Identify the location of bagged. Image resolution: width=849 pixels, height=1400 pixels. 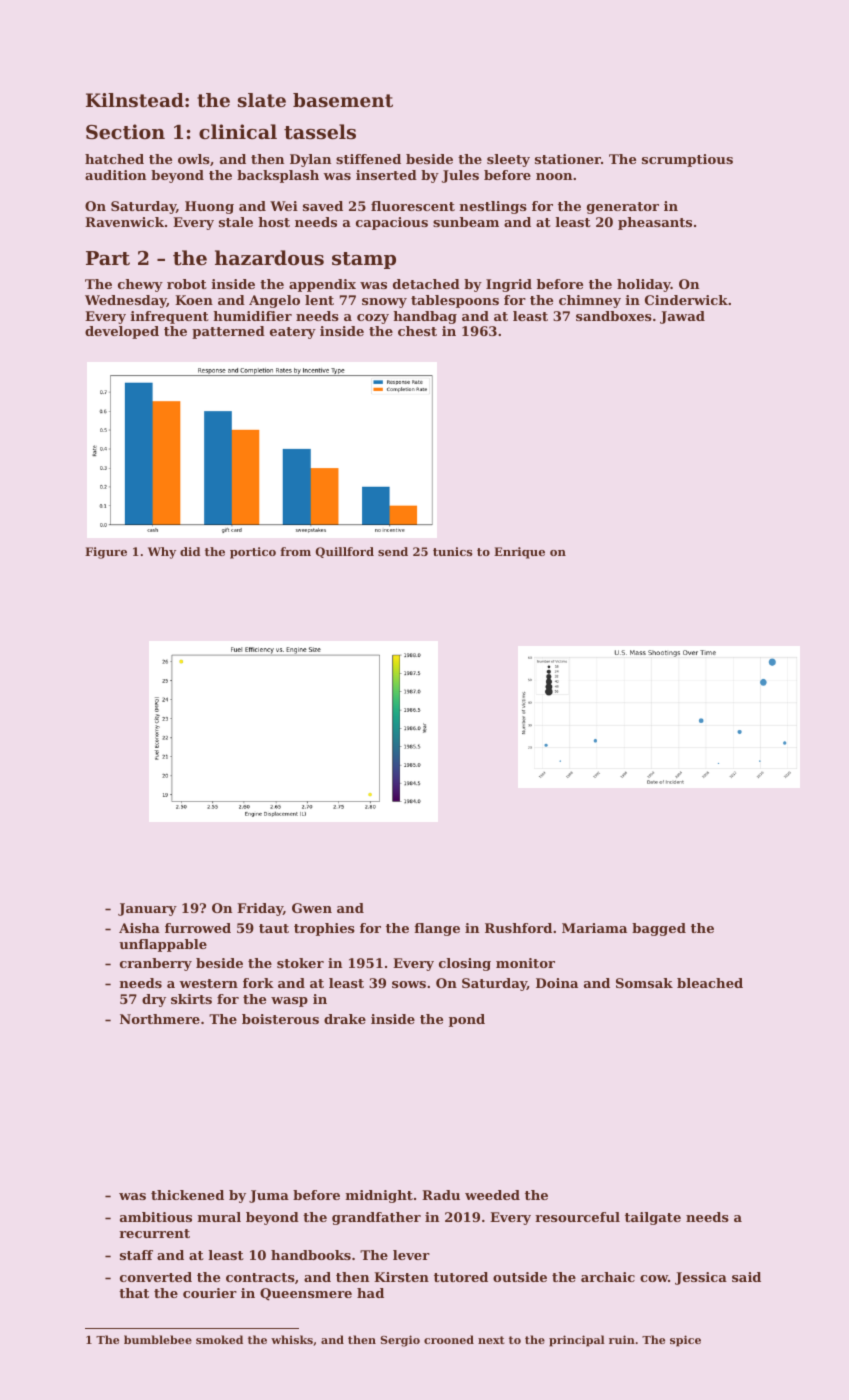
(659, 929).
